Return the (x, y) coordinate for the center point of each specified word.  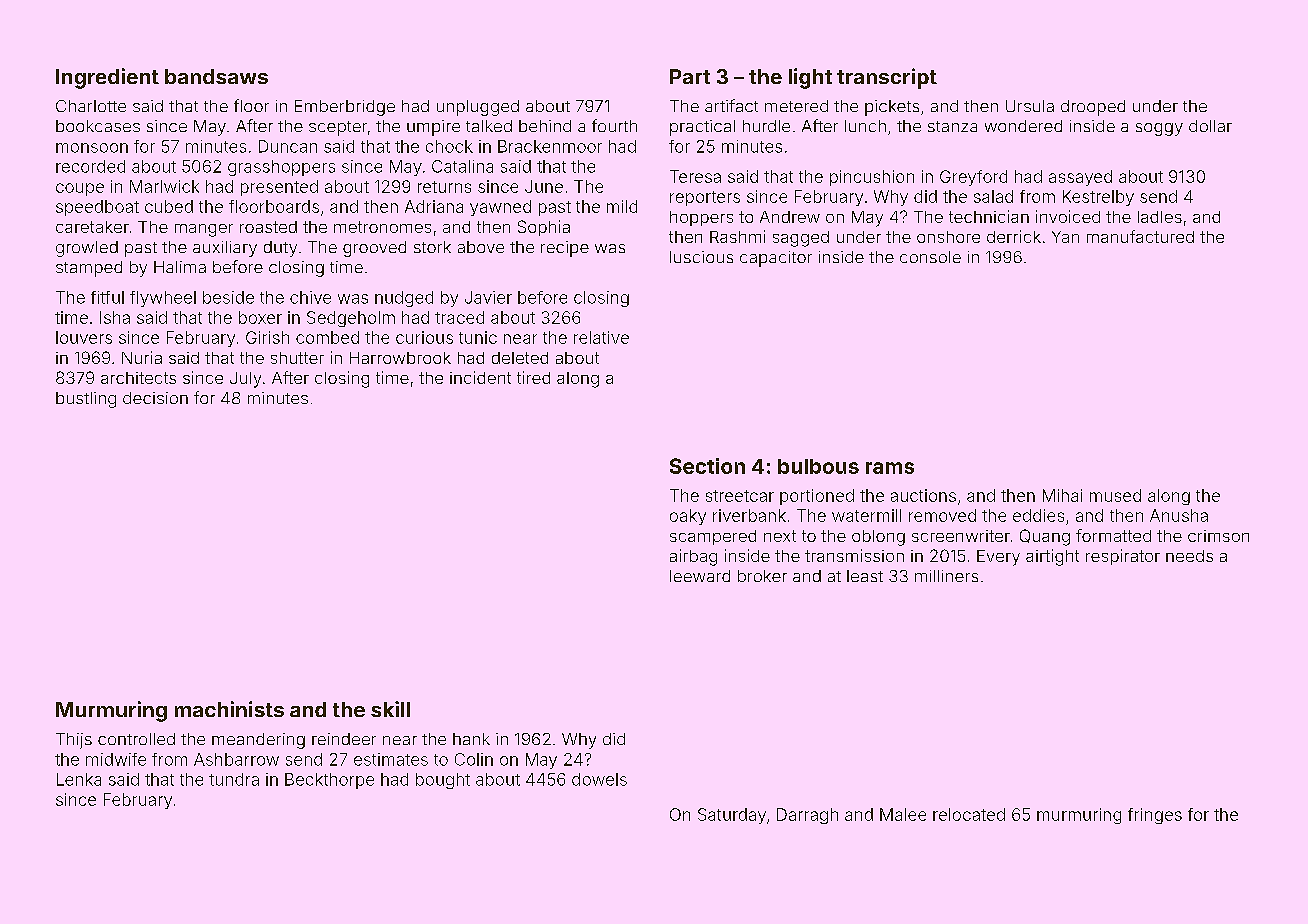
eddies (1038, 515)
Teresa (695, 176)
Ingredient (107, 78)
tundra (234, 779)
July (245, 380)
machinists (229, 709)
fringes (1155, 816)
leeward (700, 576)
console (930, 257)
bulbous (818, 466)
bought (443, 781)
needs (1189, 556)
